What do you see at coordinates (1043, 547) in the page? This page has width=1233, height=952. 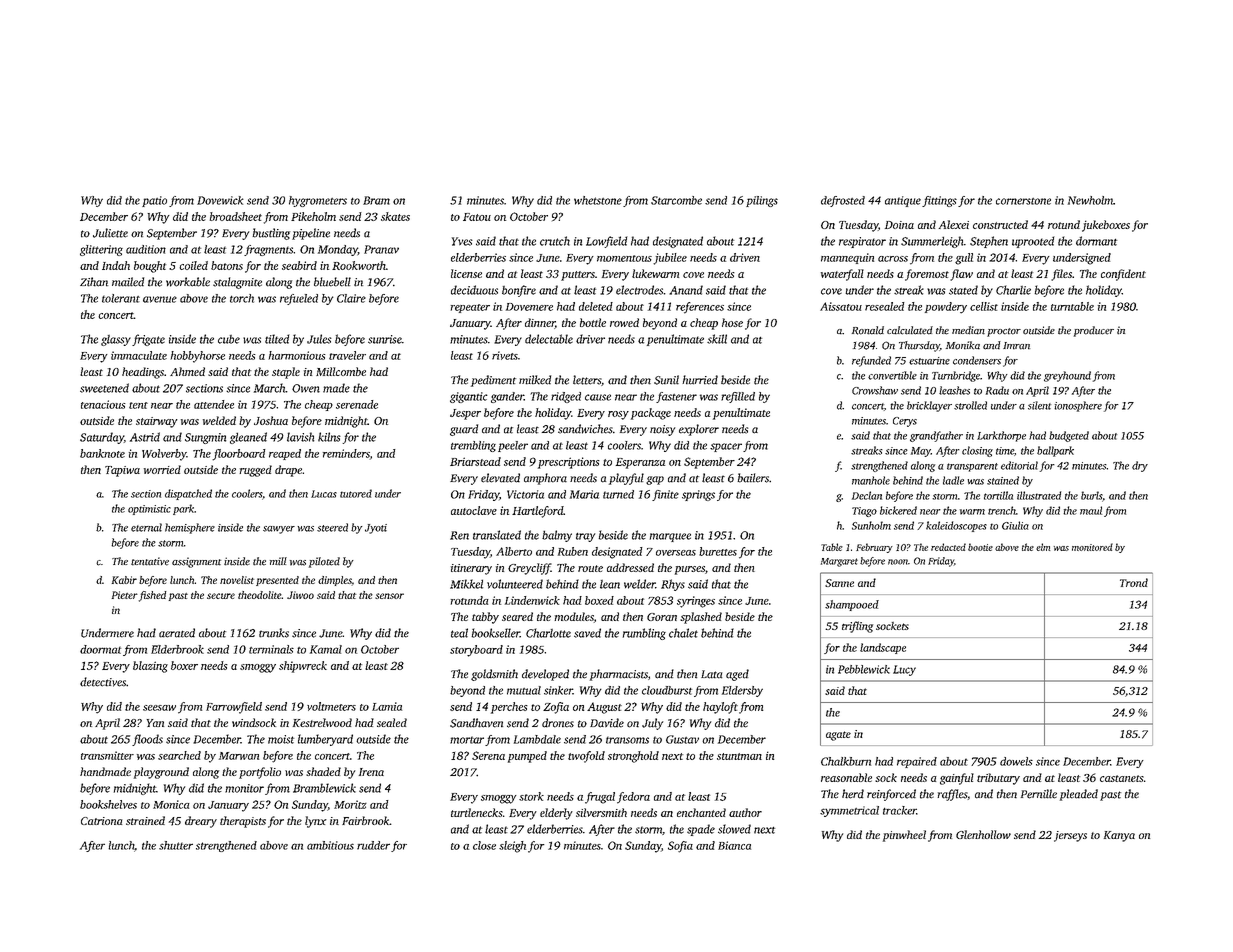 I see `elm` at bounding box center [1043, 547].
